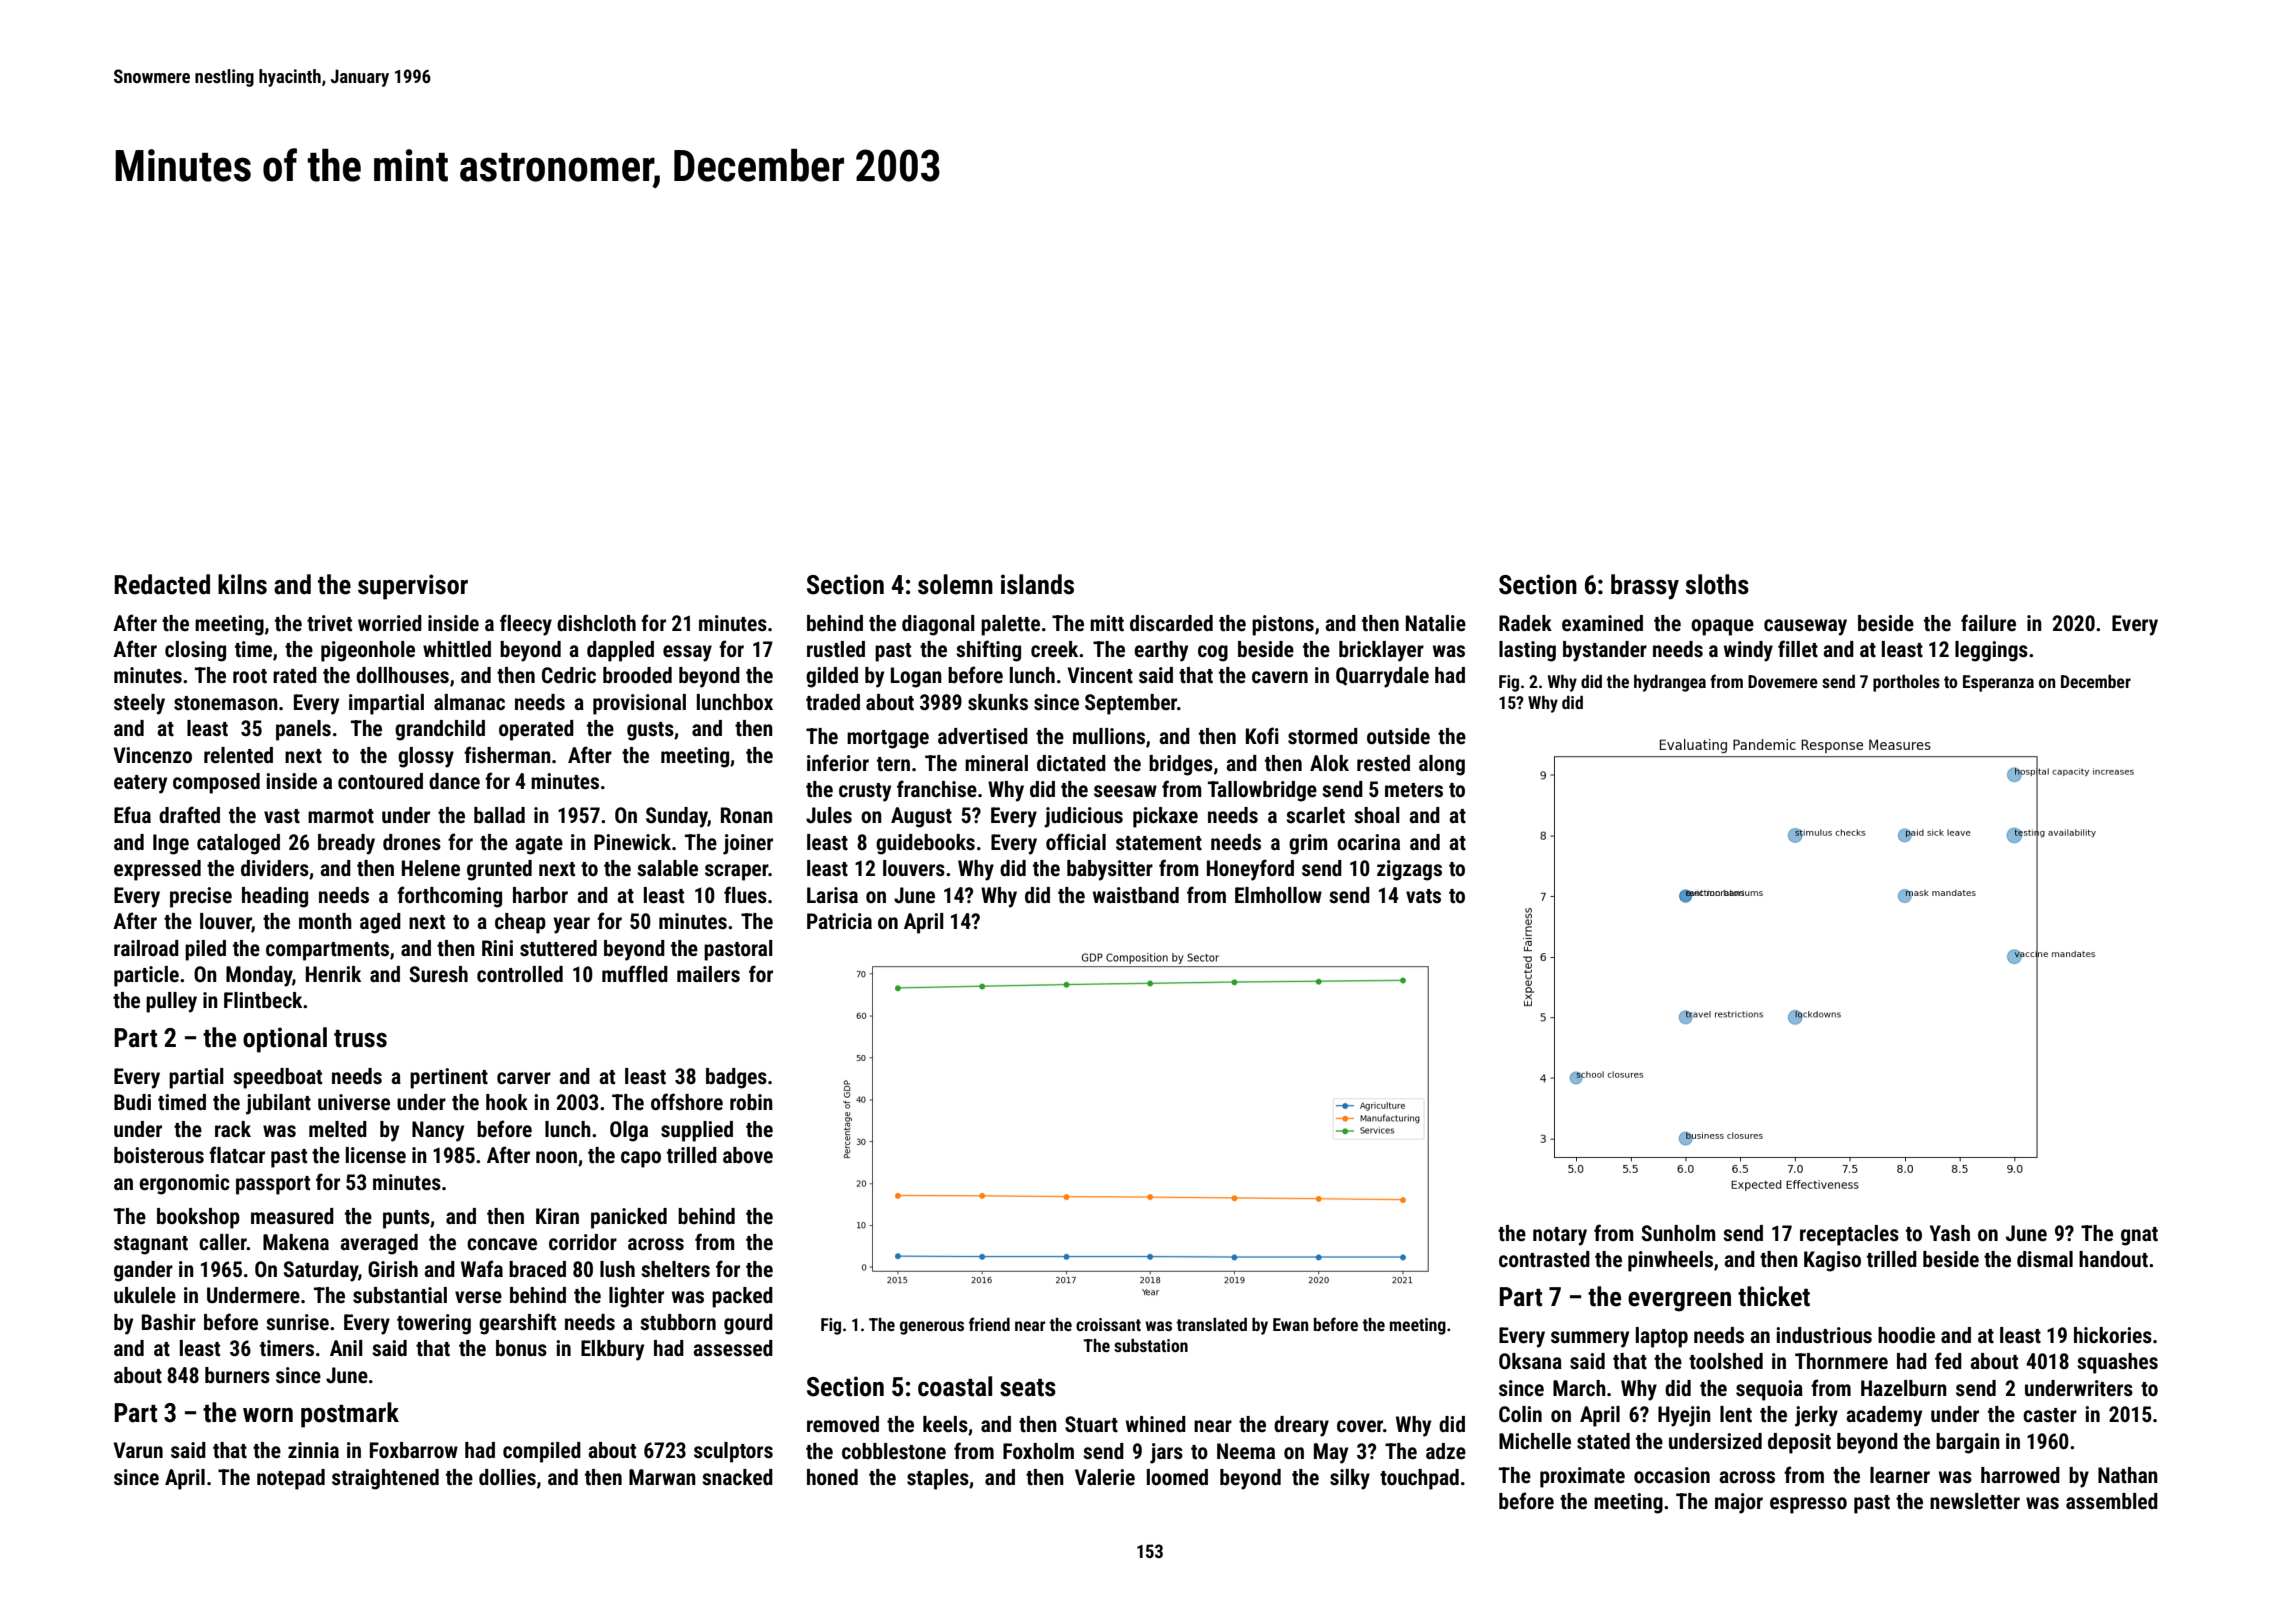 The image size is (2272, 1607). Describe the element at coordinates (1950, 1233) in the screenshot. I see `Yash` at that location.
